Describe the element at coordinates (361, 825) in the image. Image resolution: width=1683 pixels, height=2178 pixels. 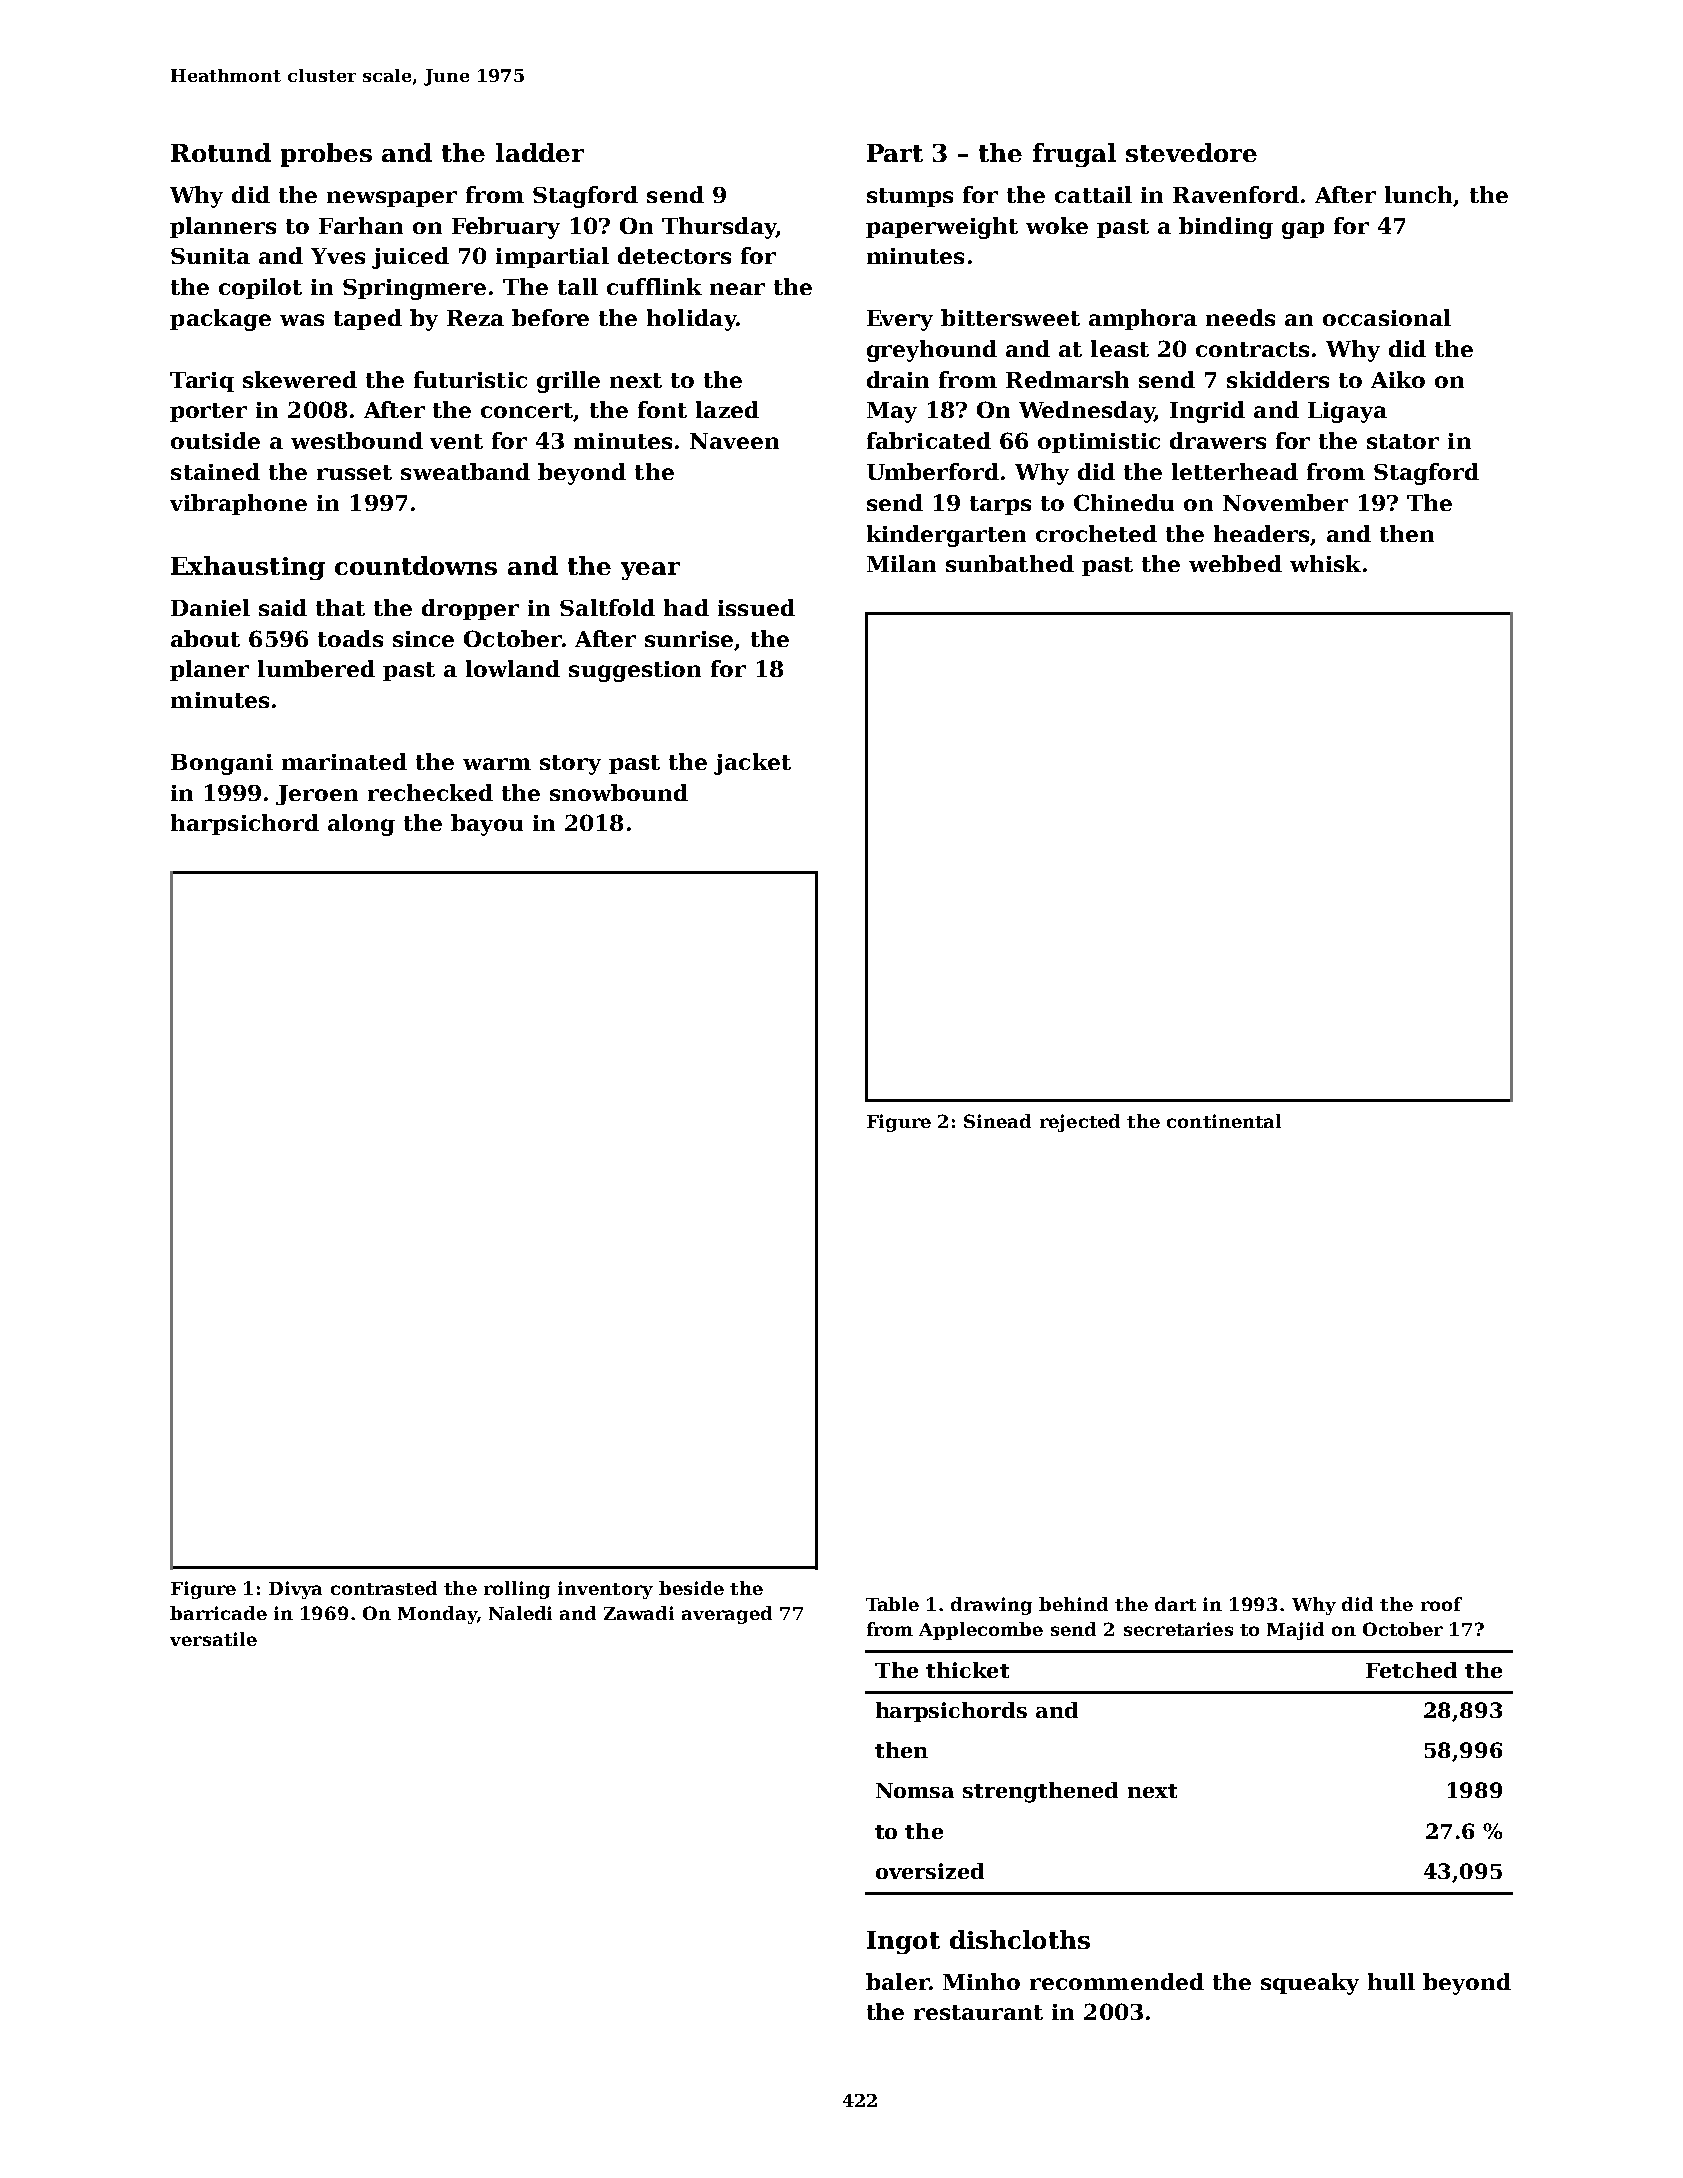
I see `along` at that location.
